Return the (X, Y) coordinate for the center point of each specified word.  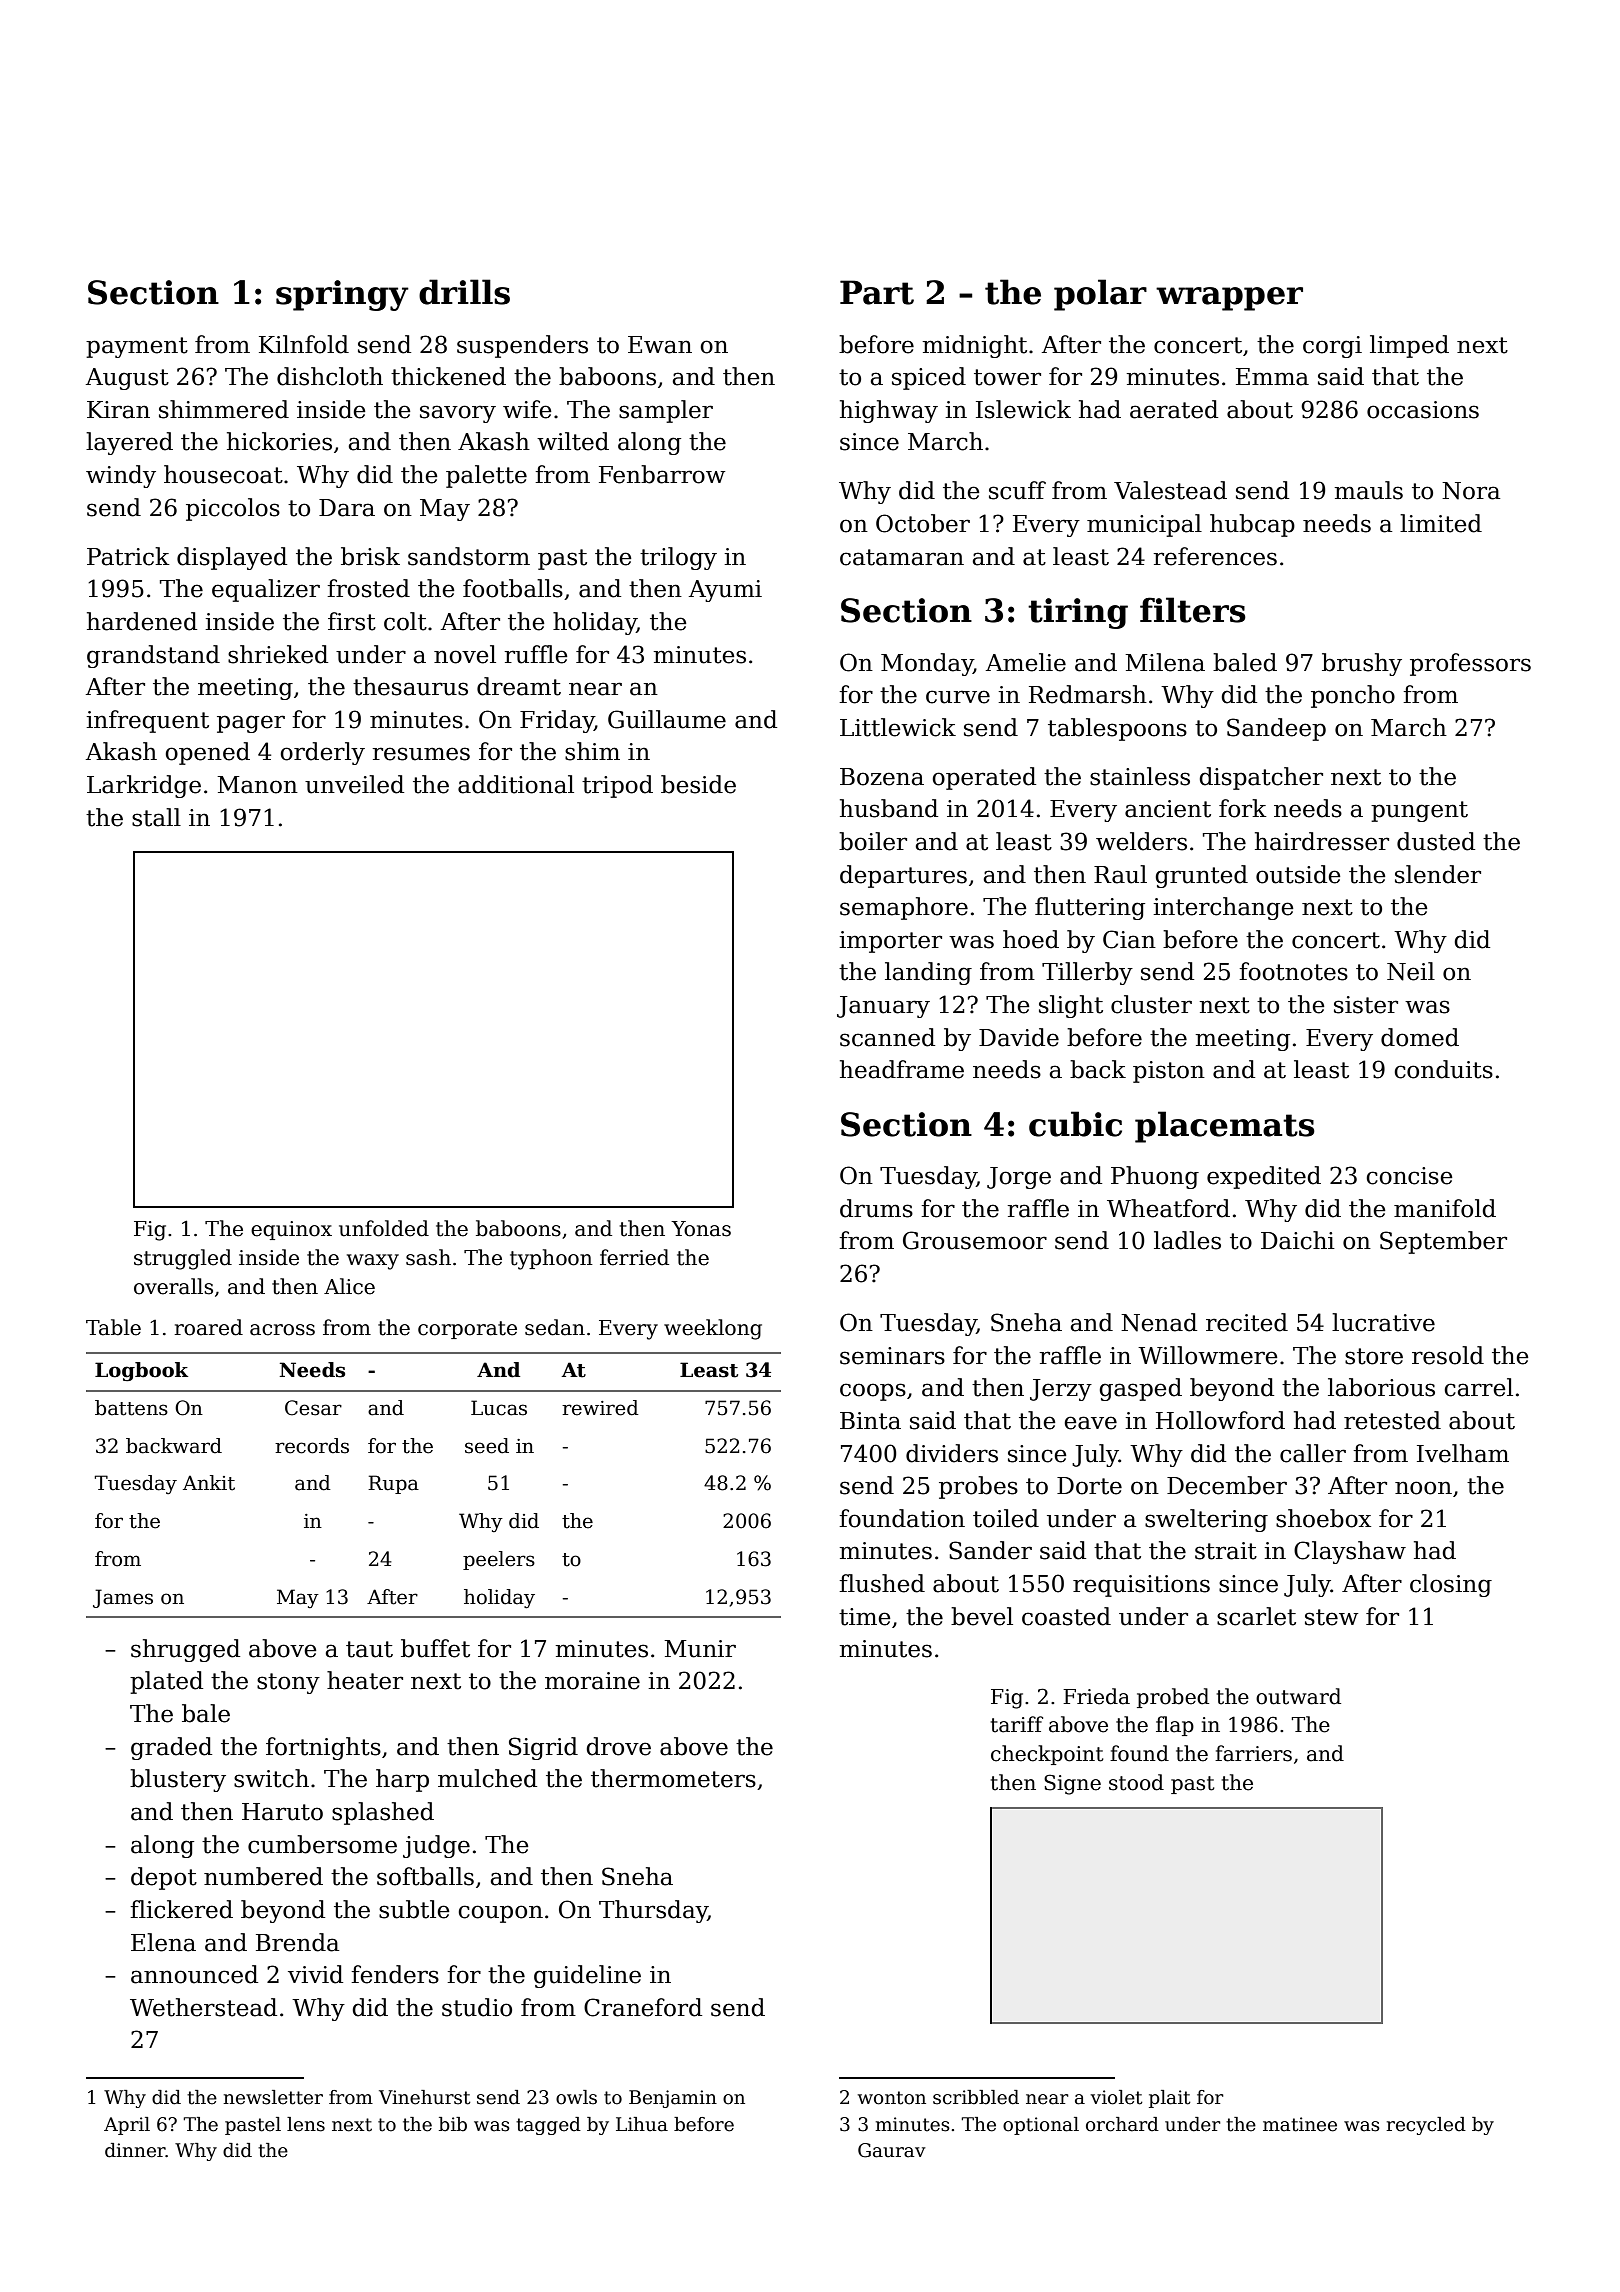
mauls (1368, 490)
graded (171, 1748)
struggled (183, 1259)
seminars (892, 1356)
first (352, 621)
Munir (700, 1649)
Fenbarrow (662, 474)
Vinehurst (425, 2097)
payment (137, 347)
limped (1409, 346)
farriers (1253, 1753)
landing (928, 973)
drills (464, 292)
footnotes (1293, 971)
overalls (173, 1286)
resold (1448, 1355)
